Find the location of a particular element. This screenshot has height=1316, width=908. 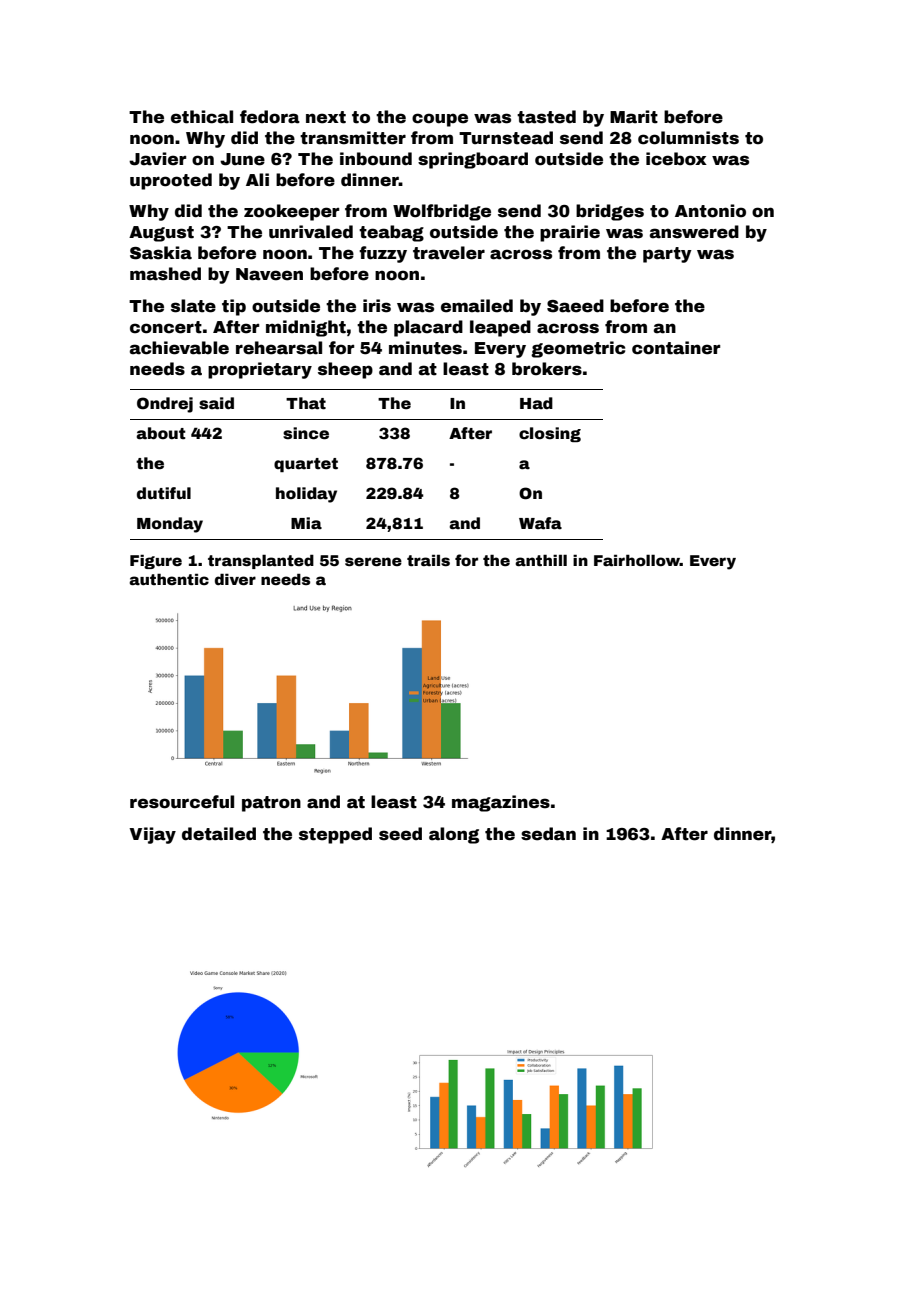

Antonio is located at coordinates (710, 211).
